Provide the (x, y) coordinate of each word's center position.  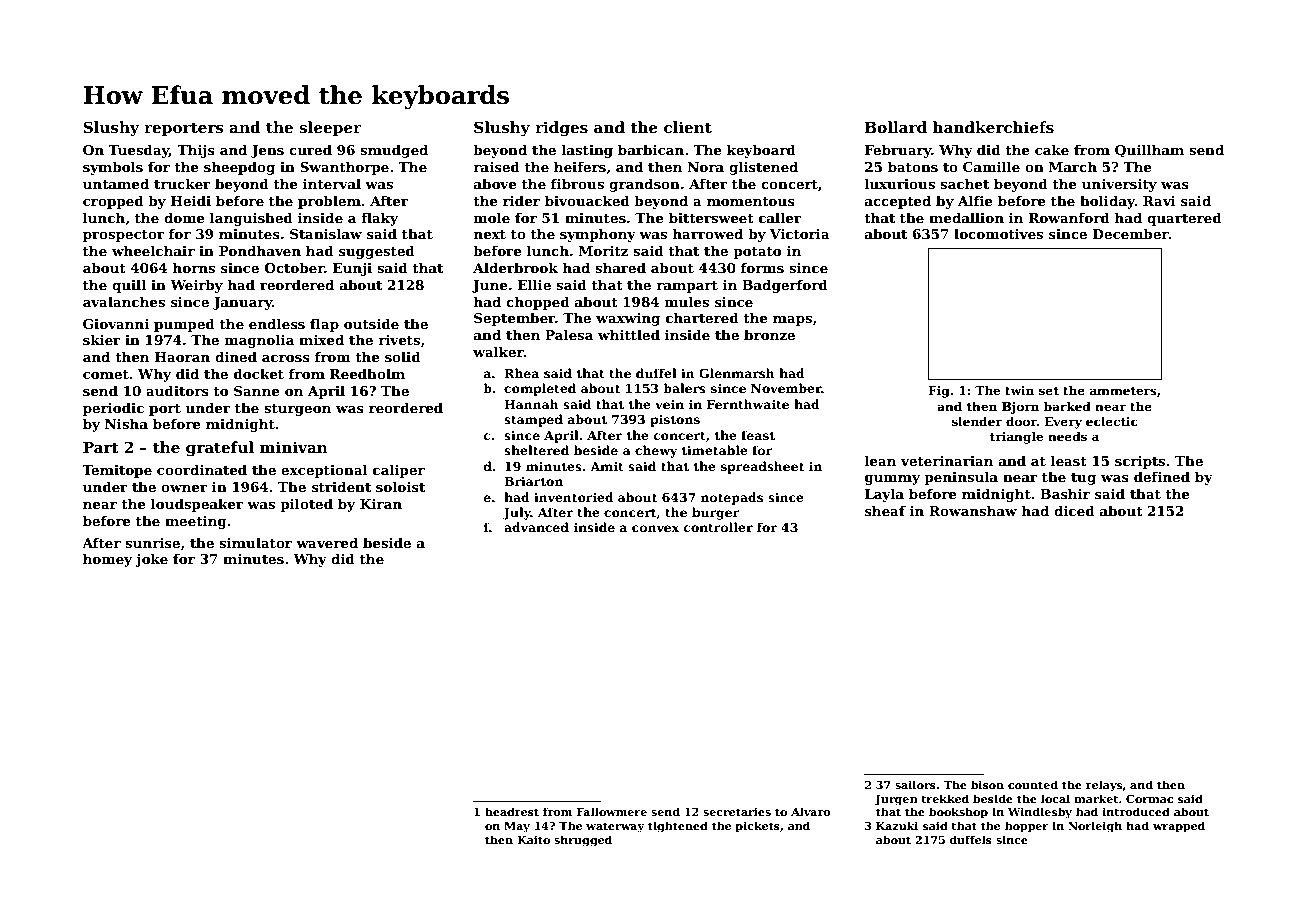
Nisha (126, 423)
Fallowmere (611, 811)
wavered (327, 542)
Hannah (531, 404)
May (517, 827)
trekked (945, 798)
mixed (321, 339)
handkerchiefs (993, 127)
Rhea (521, 373)
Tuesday (138, 151)
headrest (512, 811)
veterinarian (946, 461)
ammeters (1123, 391)
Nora (705, 167)
